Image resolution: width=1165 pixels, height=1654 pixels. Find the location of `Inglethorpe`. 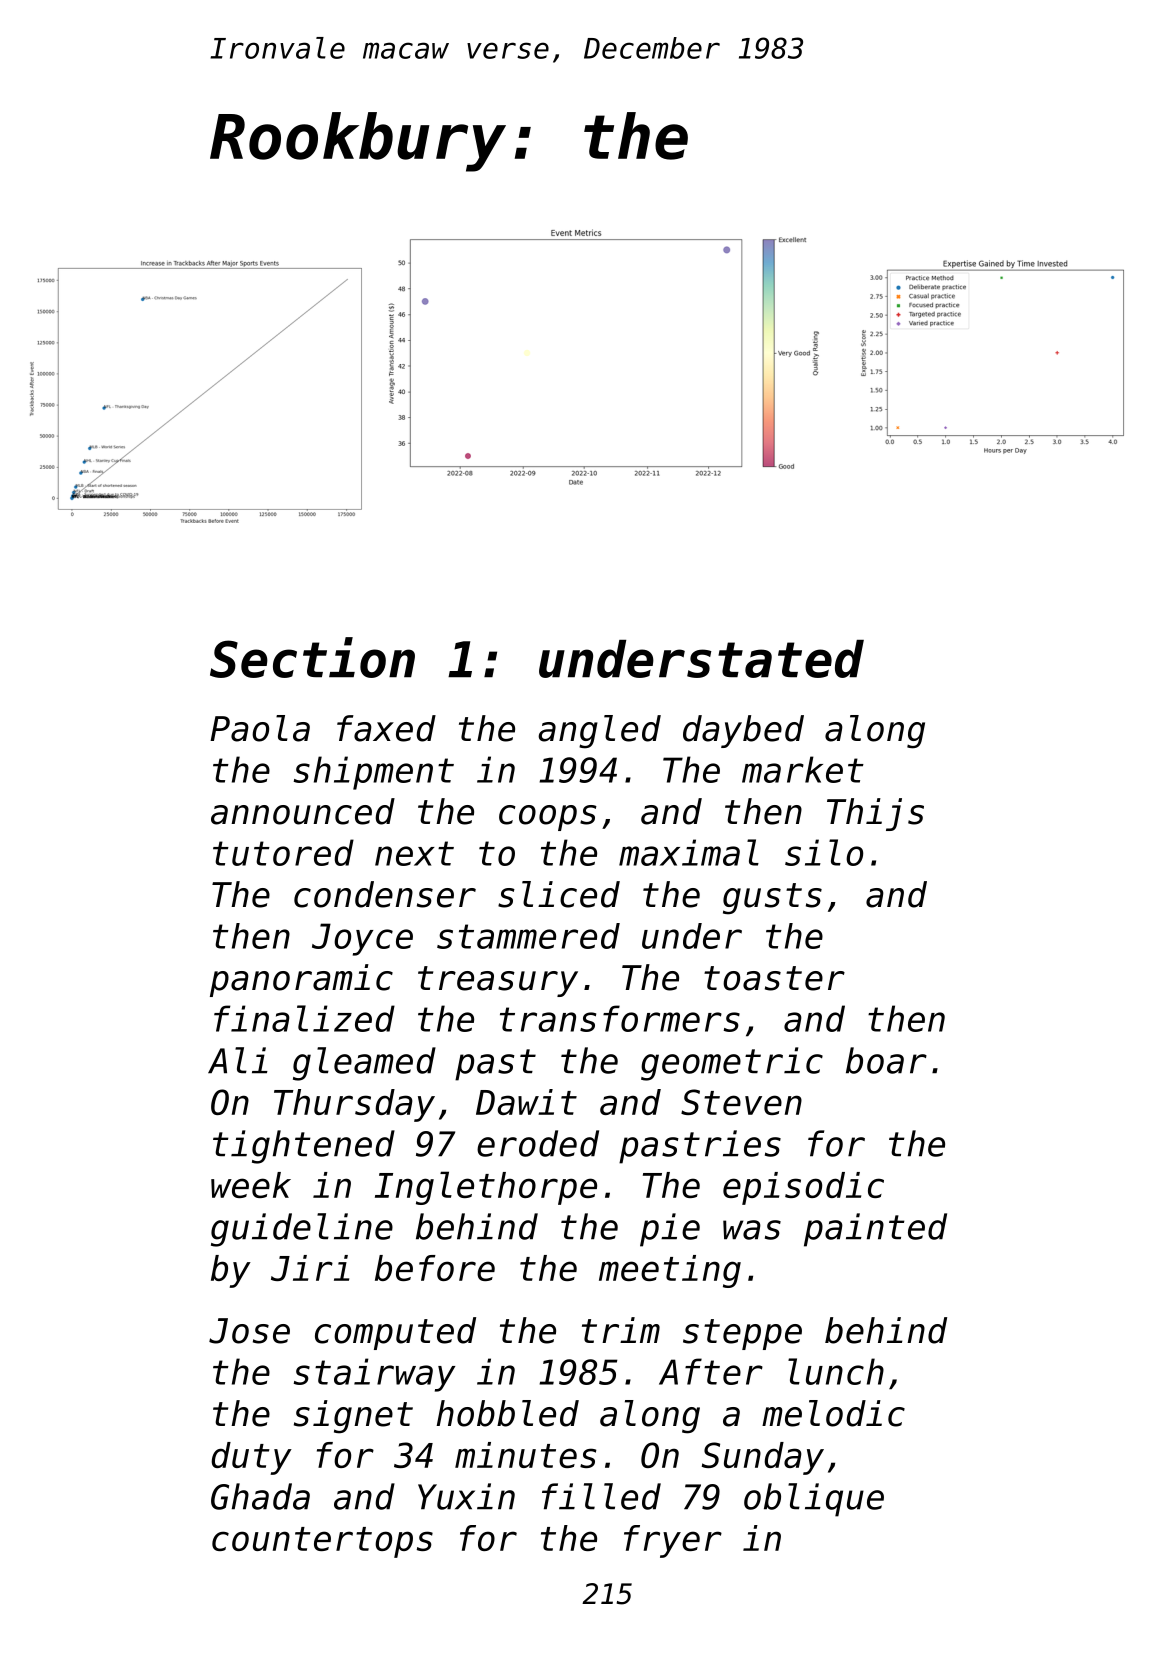

Inglethorpe is located at coordinates (486, 1188).
